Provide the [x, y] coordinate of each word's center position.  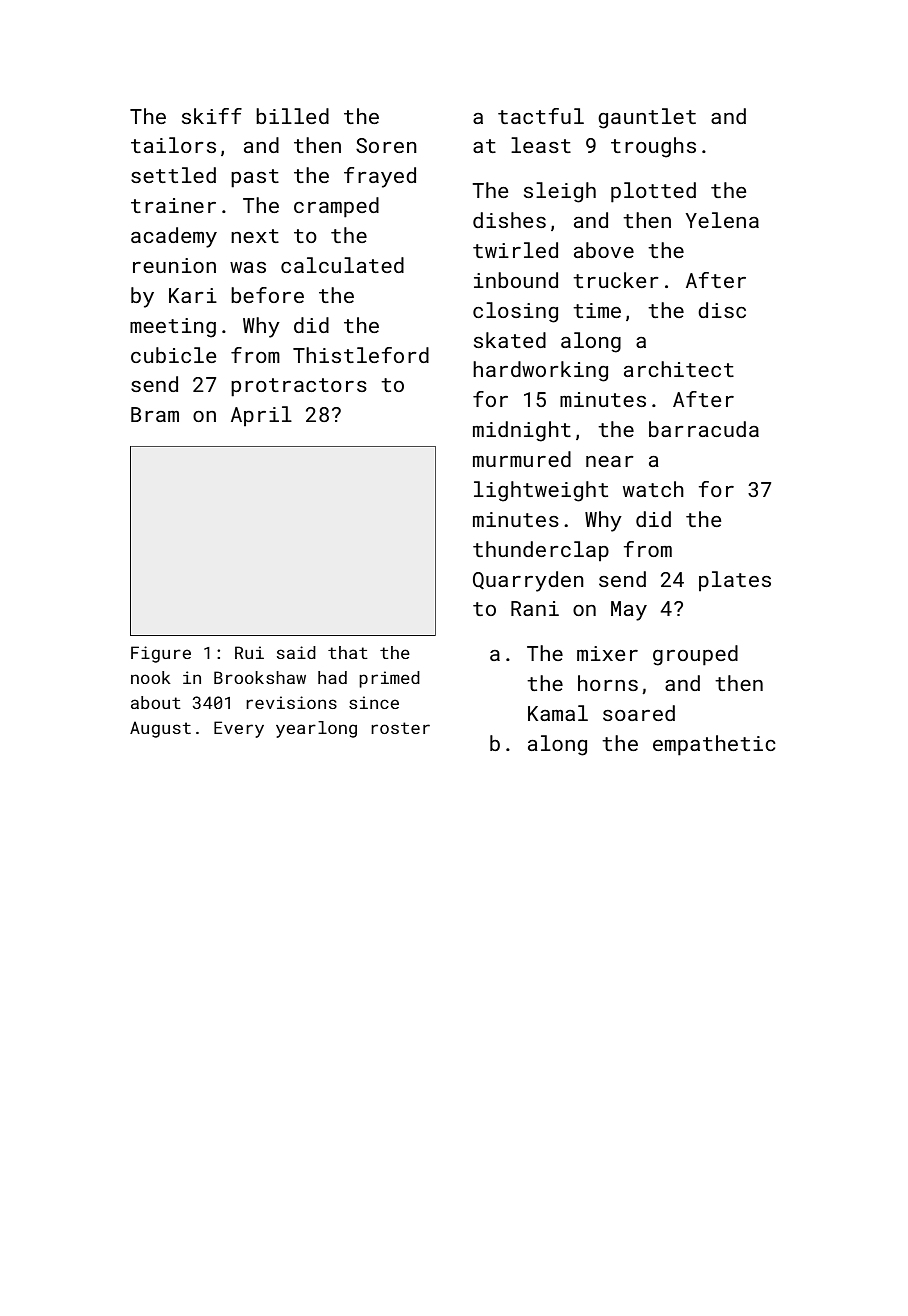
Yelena [722, 220]
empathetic [714, 745]
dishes [509, 220]
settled [173, 175]
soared [639, 713]
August [160, 729]
